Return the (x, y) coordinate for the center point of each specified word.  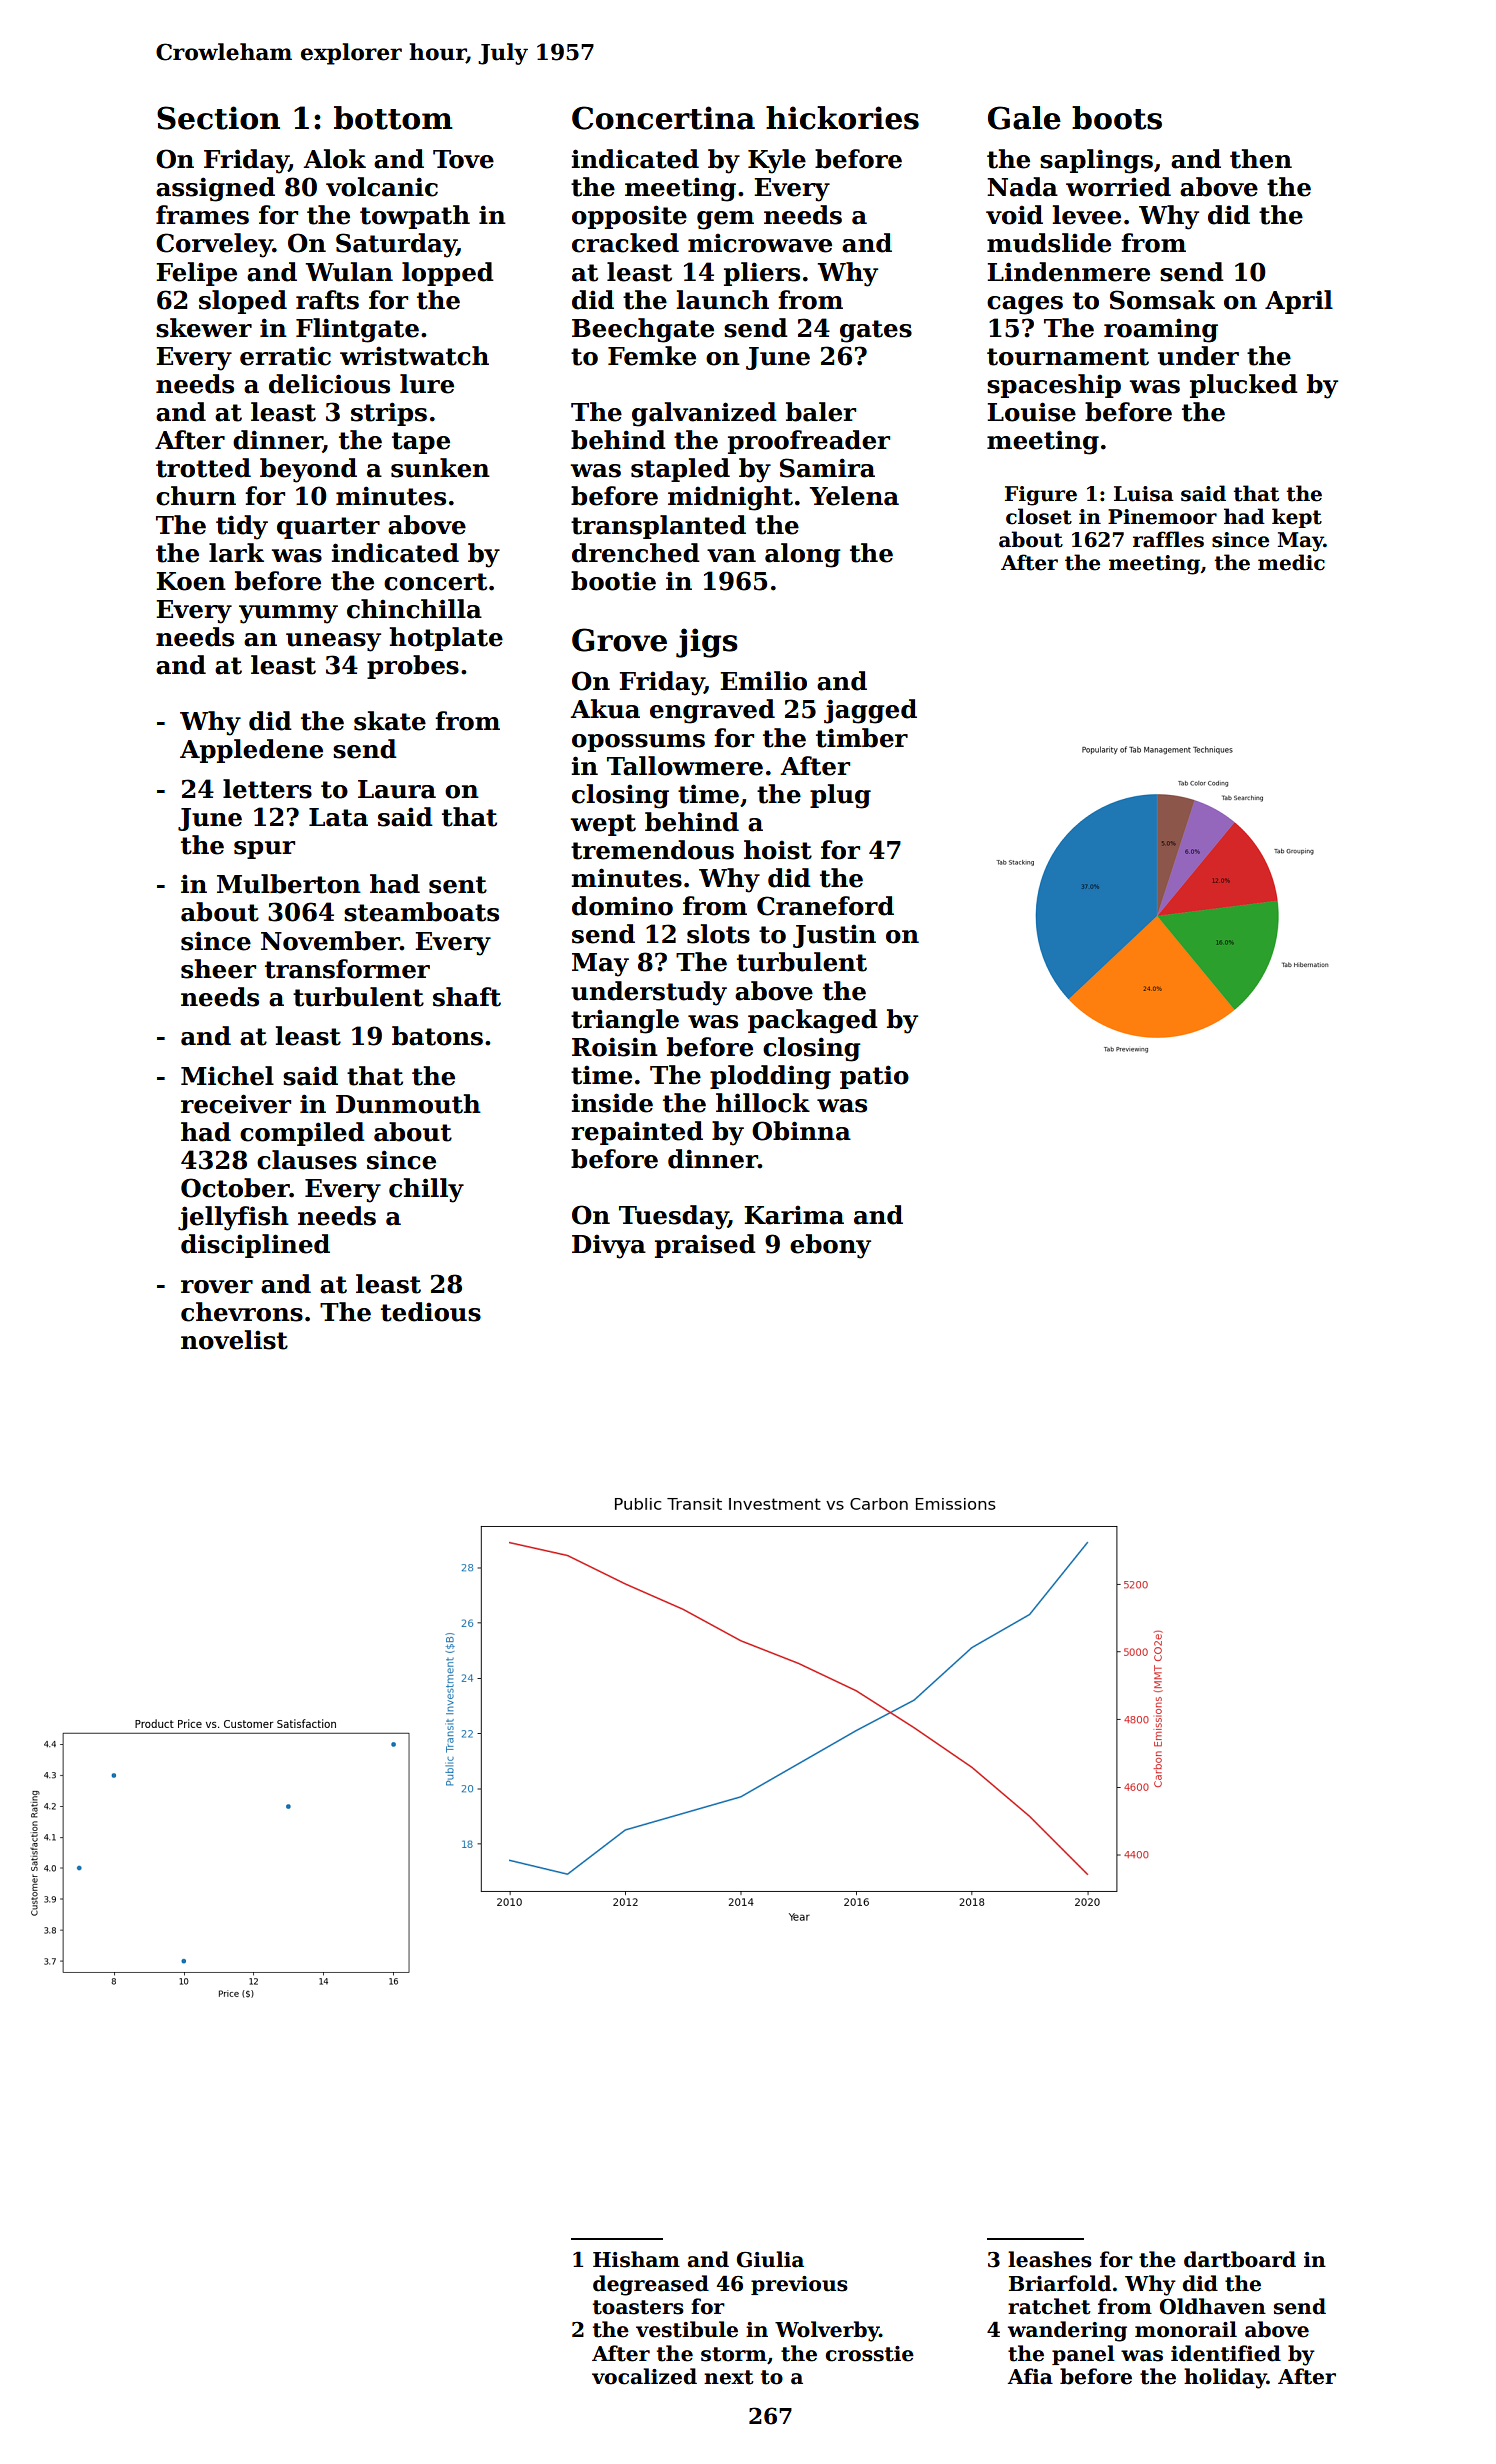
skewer (204, 328)
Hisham (636, 2259)
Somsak (1162, 300)
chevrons (242, 1312)
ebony (830, 1246)
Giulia (770, 2259)
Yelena (854, 496)
